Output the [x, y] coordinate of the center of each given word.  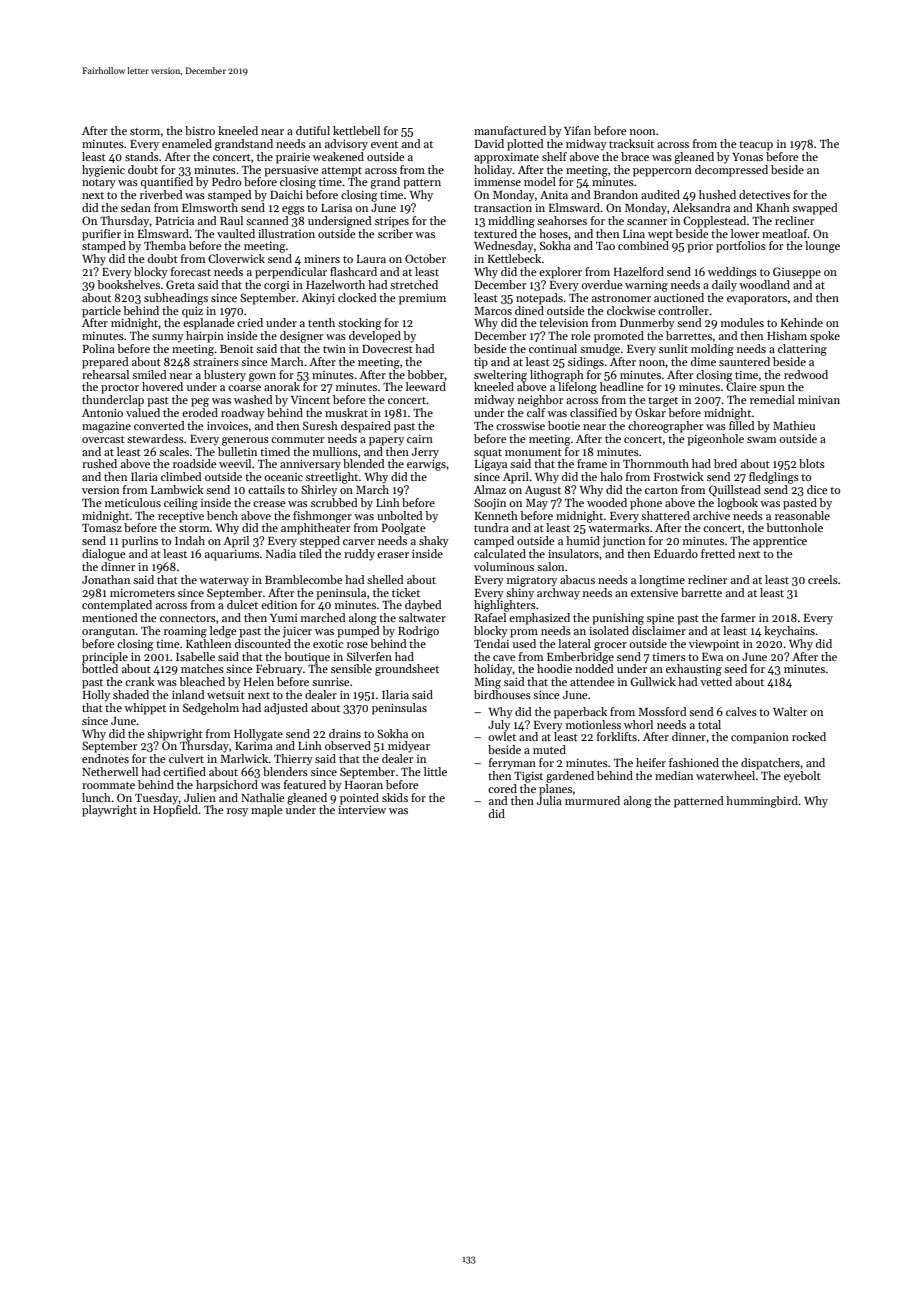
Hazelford [639, 271]
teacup [756, 146]
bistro [200, 130]
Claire [741, 386]
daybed [423, 606]
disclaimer [659, 630]
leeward [426, 386]
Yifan [577, 130]
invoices [227, 425]
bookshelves [128, 284]
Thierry [293, 760]
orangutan [109, 633]
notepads [539, 299]
